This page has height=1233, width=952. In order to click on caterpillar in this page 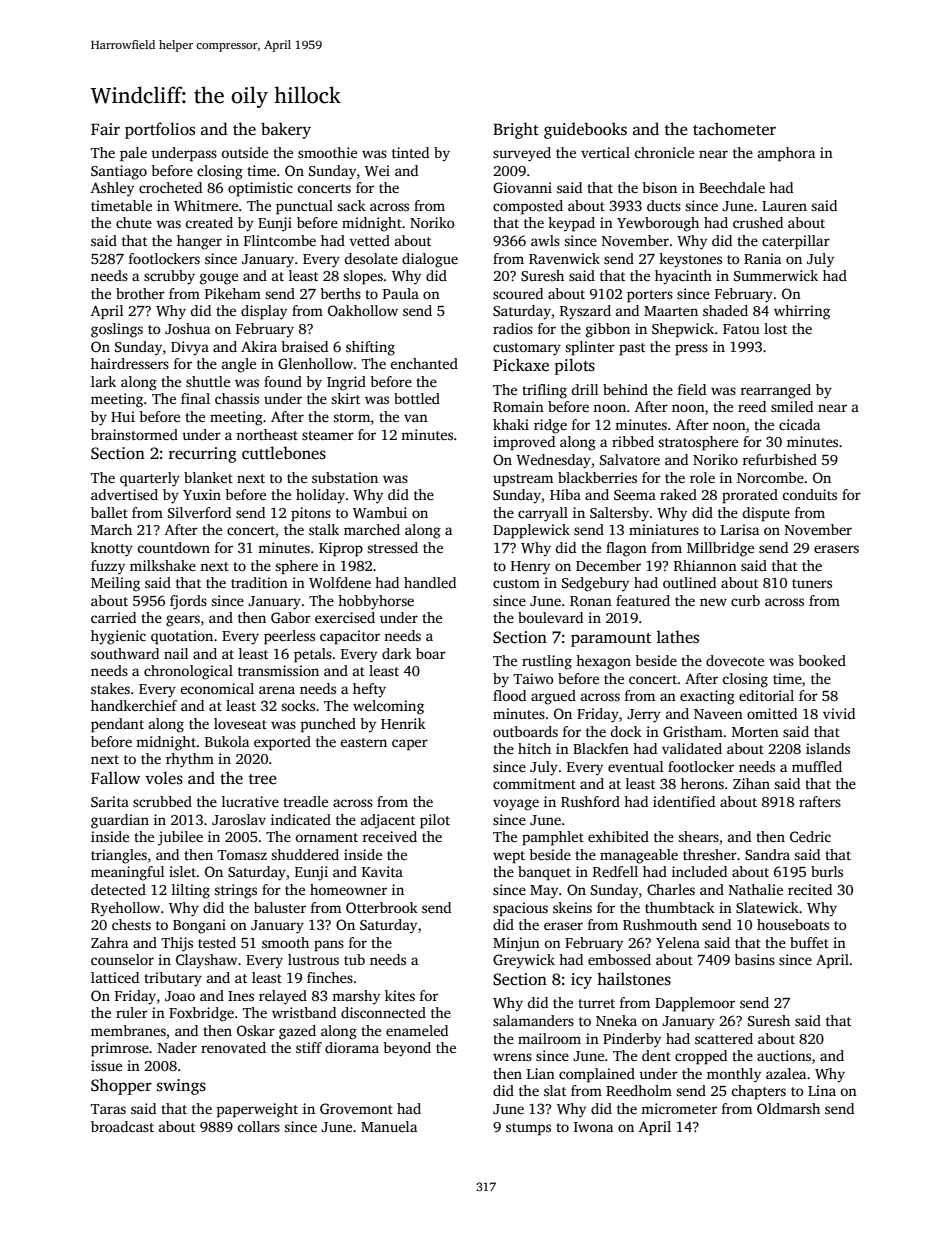, I will do `click(796, 242)`.
